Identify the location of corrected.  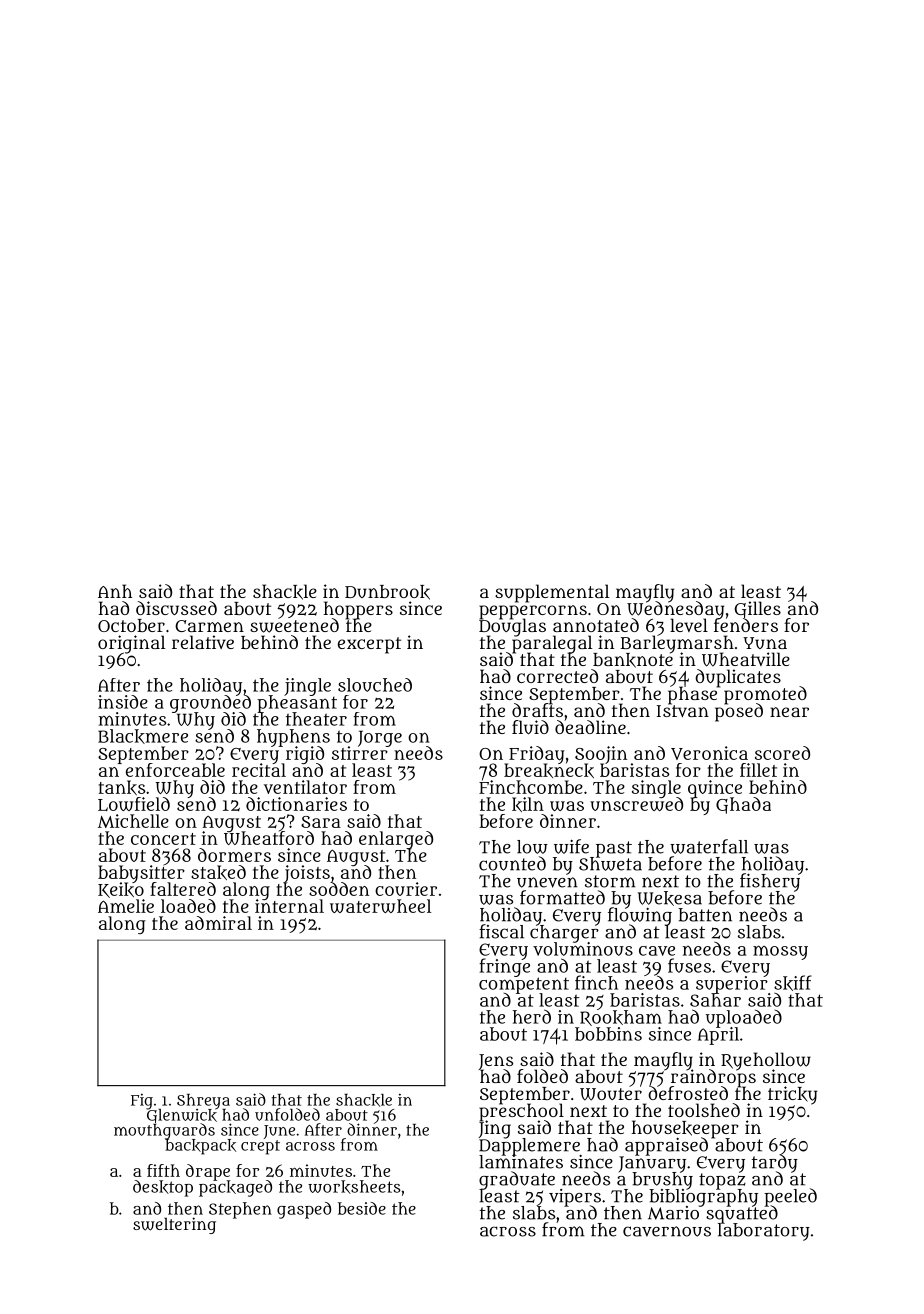
(557, 676).
